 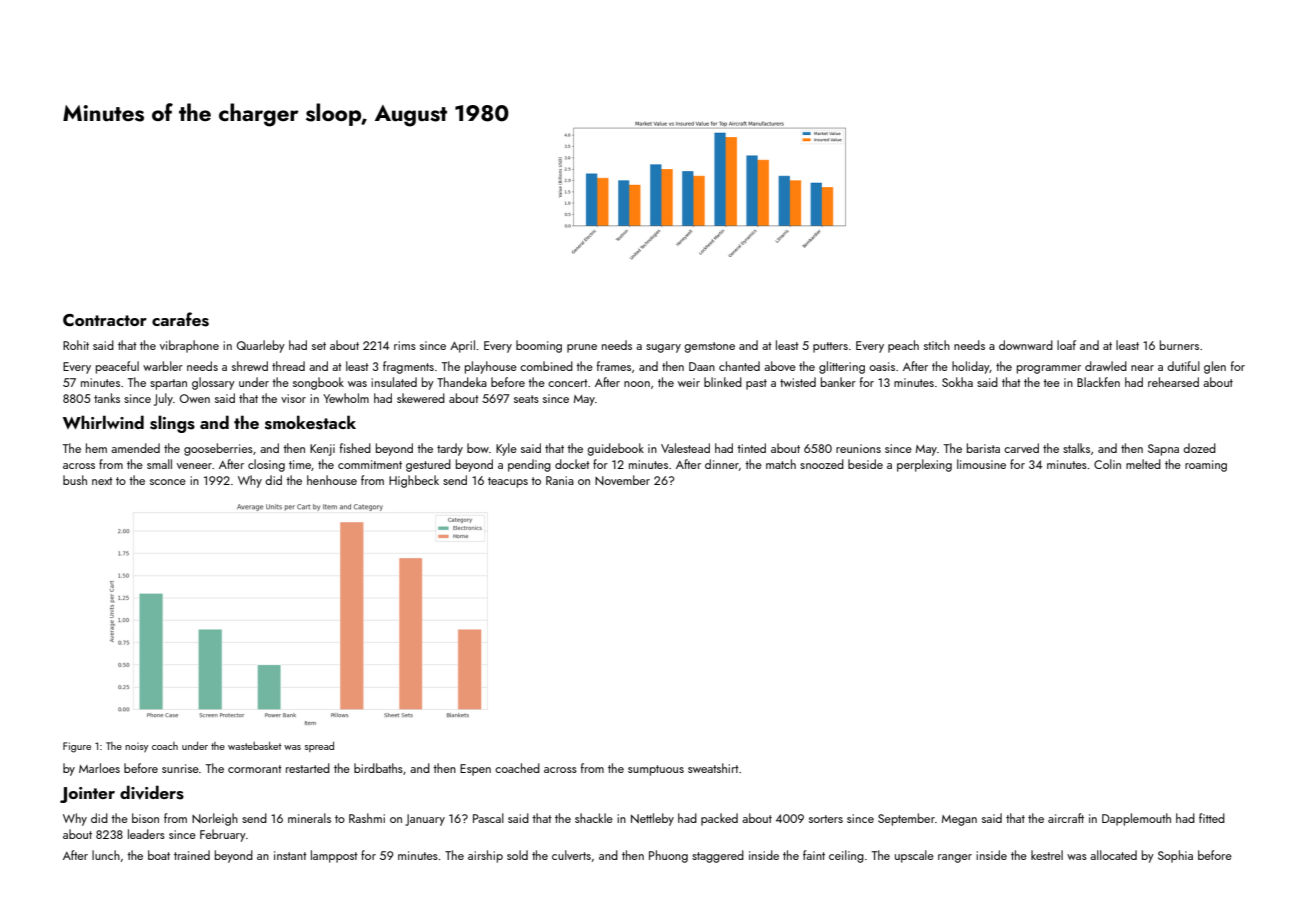 I want to click on stitch, so click(x=937, y=345).
